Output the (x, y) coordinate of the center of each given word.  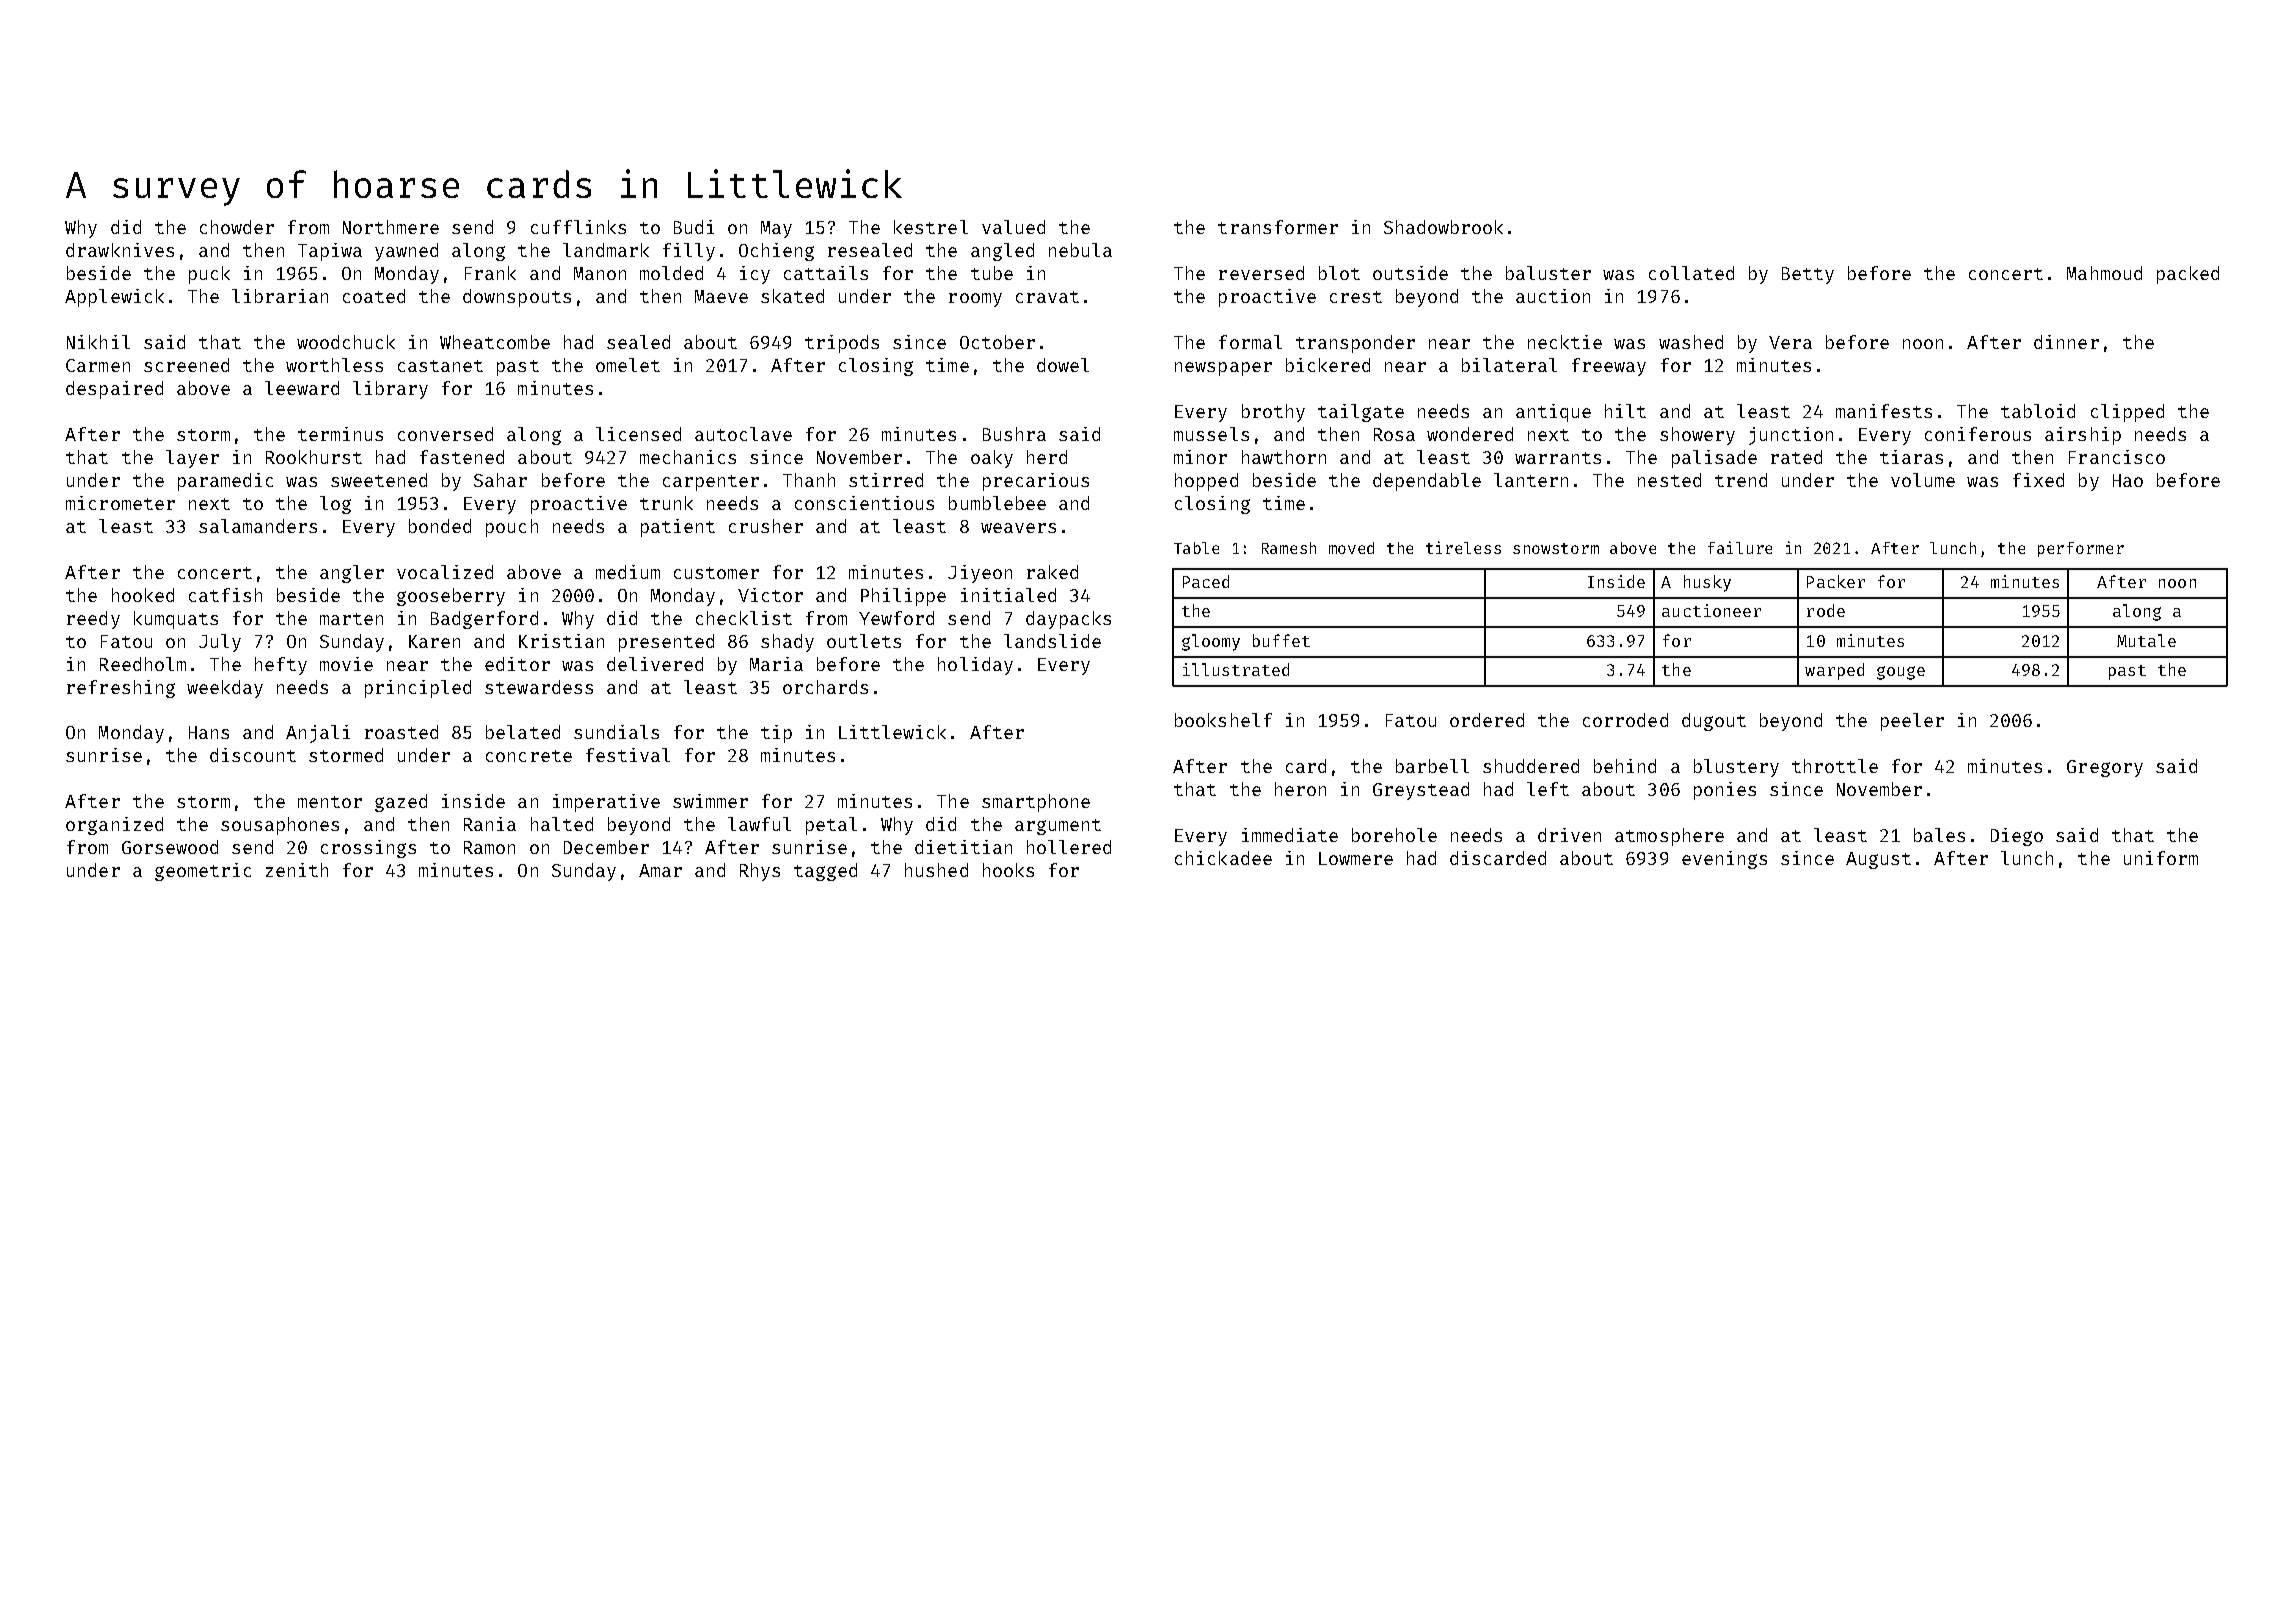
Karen (434, 641)
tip (776, 734)
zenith (297, 870)
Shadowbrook (1443, 227)
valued (1013, 227)
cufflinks (578, 227)
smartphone (1036, 803)
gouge (1901, 673)
